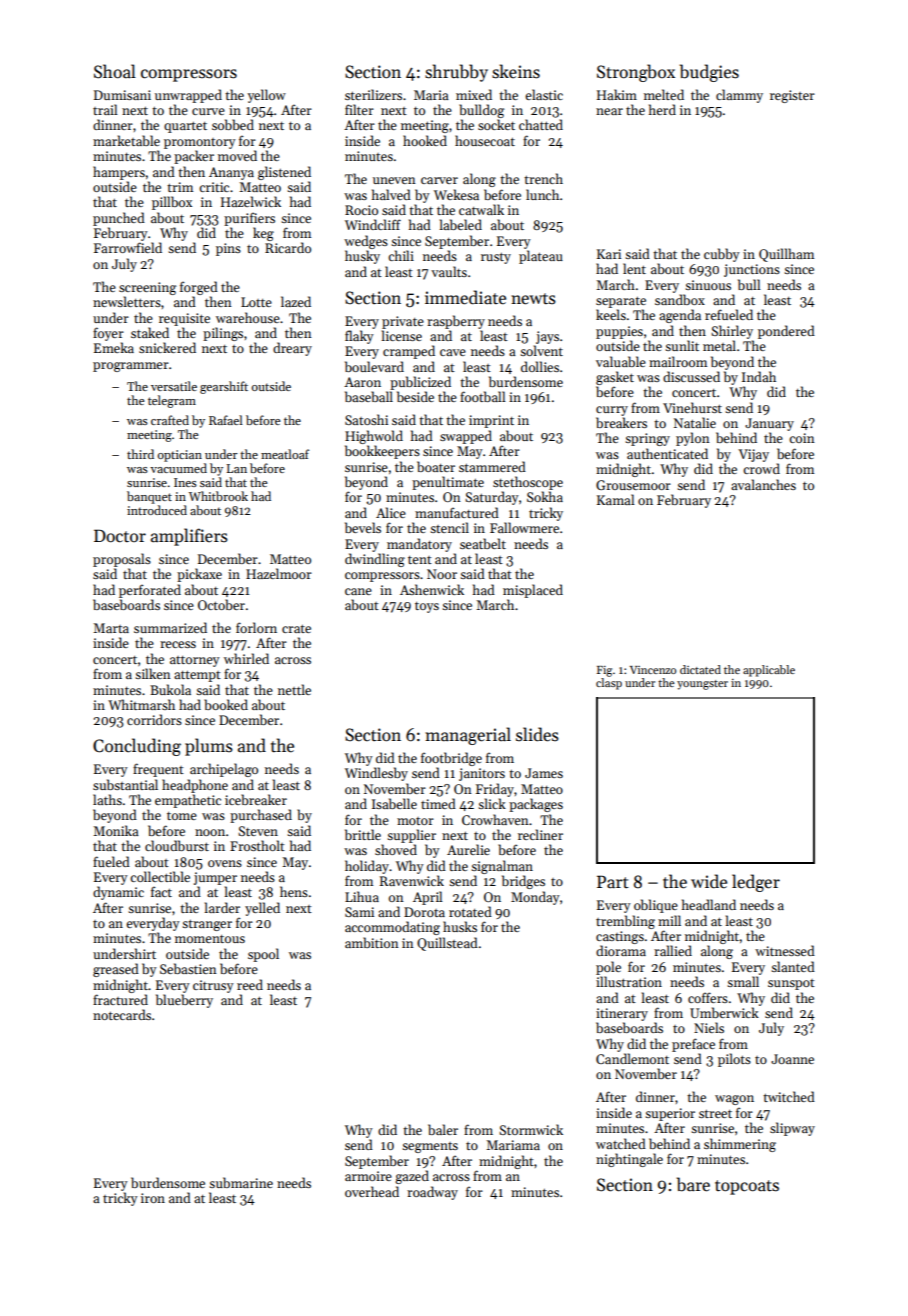 This document has width=908, height=1316. What do you see at coordinates (131, 367) in the document?
I see `programmer` at bounding box center [131, 367].
